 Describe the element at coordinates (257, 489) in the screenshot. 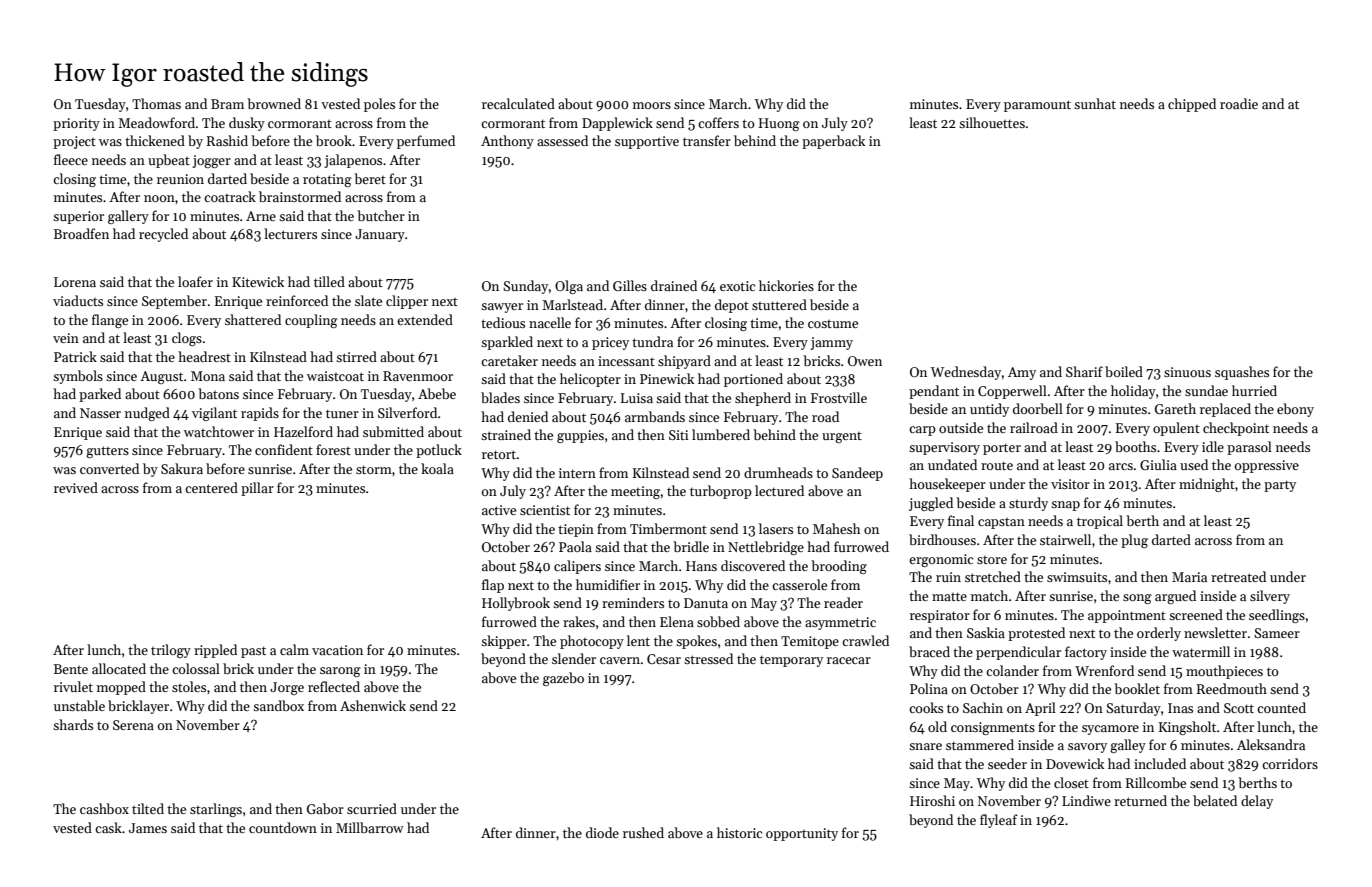

I see `pillar` at that location.
